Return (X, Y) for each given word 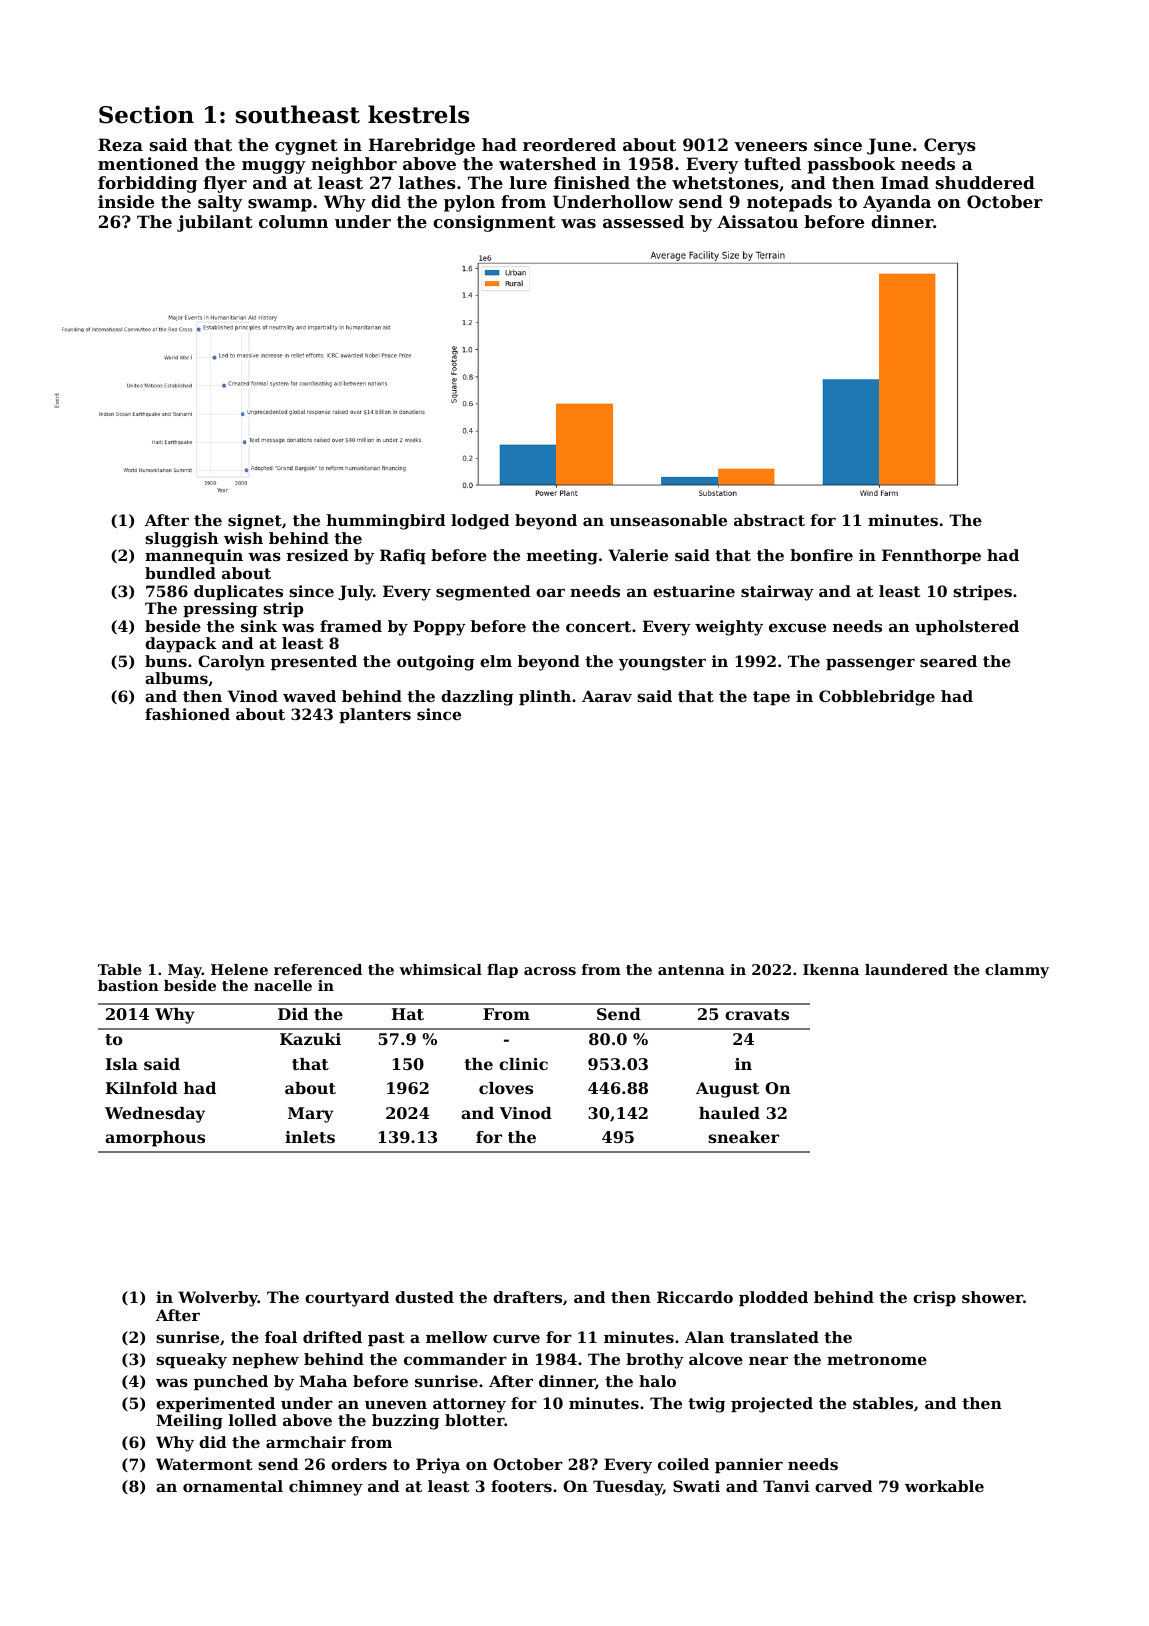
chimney (326, 1488)
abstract (769, 520)
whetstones (725, 182)
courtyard (347, 1299)
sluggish (181, 540)
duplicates (238, 592)
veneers (771, 146)
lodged (480, 522)
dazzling (477, 698)
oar (550, 592)
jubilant (215, 223)
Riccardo (695, 1297)
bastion (128, 985)
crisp (934, 1298)
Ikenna (831, 969)
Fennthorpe (931, 556)
